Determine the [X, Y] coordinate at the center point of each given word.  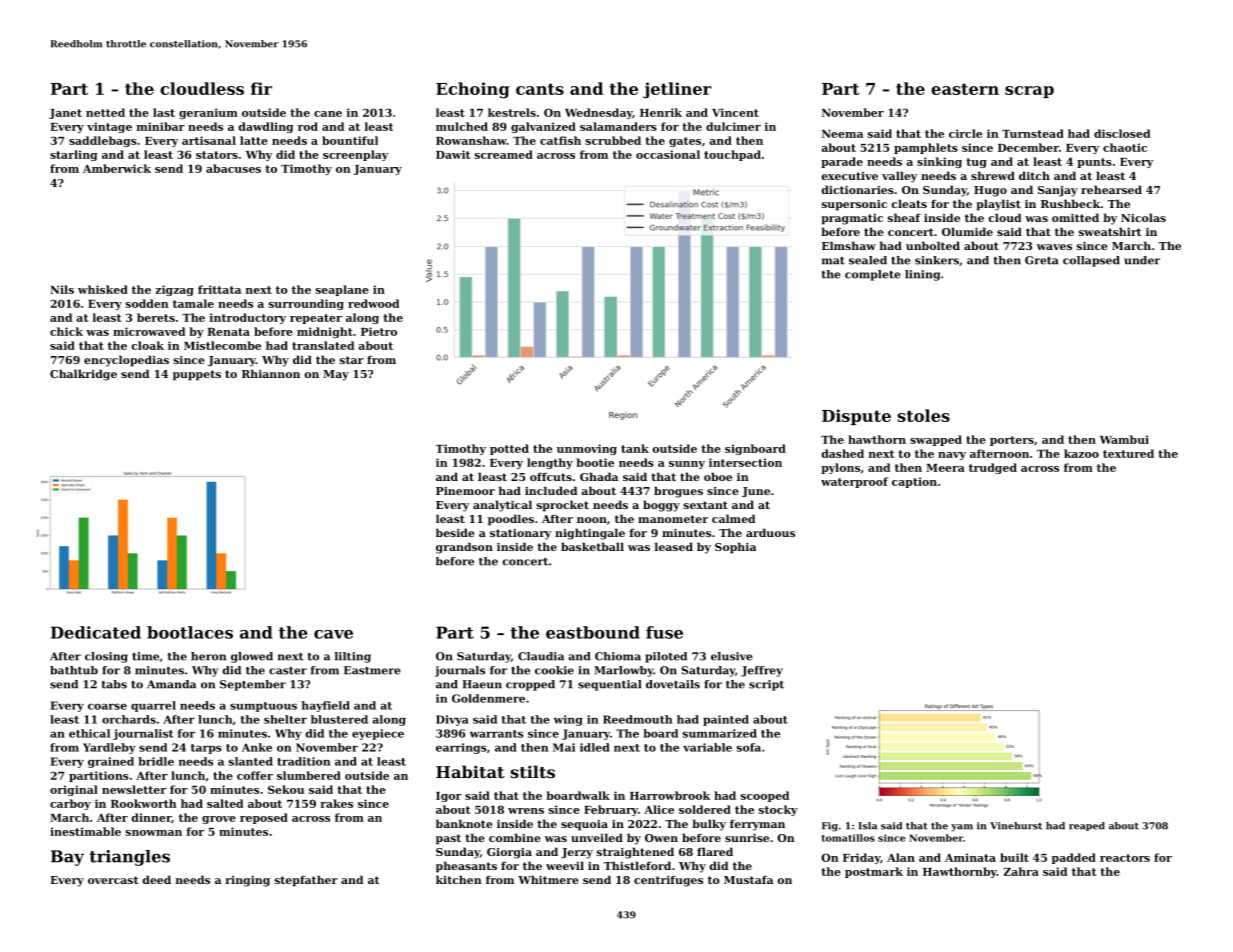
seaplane [342, 290]
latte [254, 140]
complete [873, 275]
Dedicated [96, 632]
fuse [664, 632]
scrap [1029, 92]
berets [156, 317]
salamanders [618, 126]
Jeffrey [762, 671]
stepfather [306, 881]
